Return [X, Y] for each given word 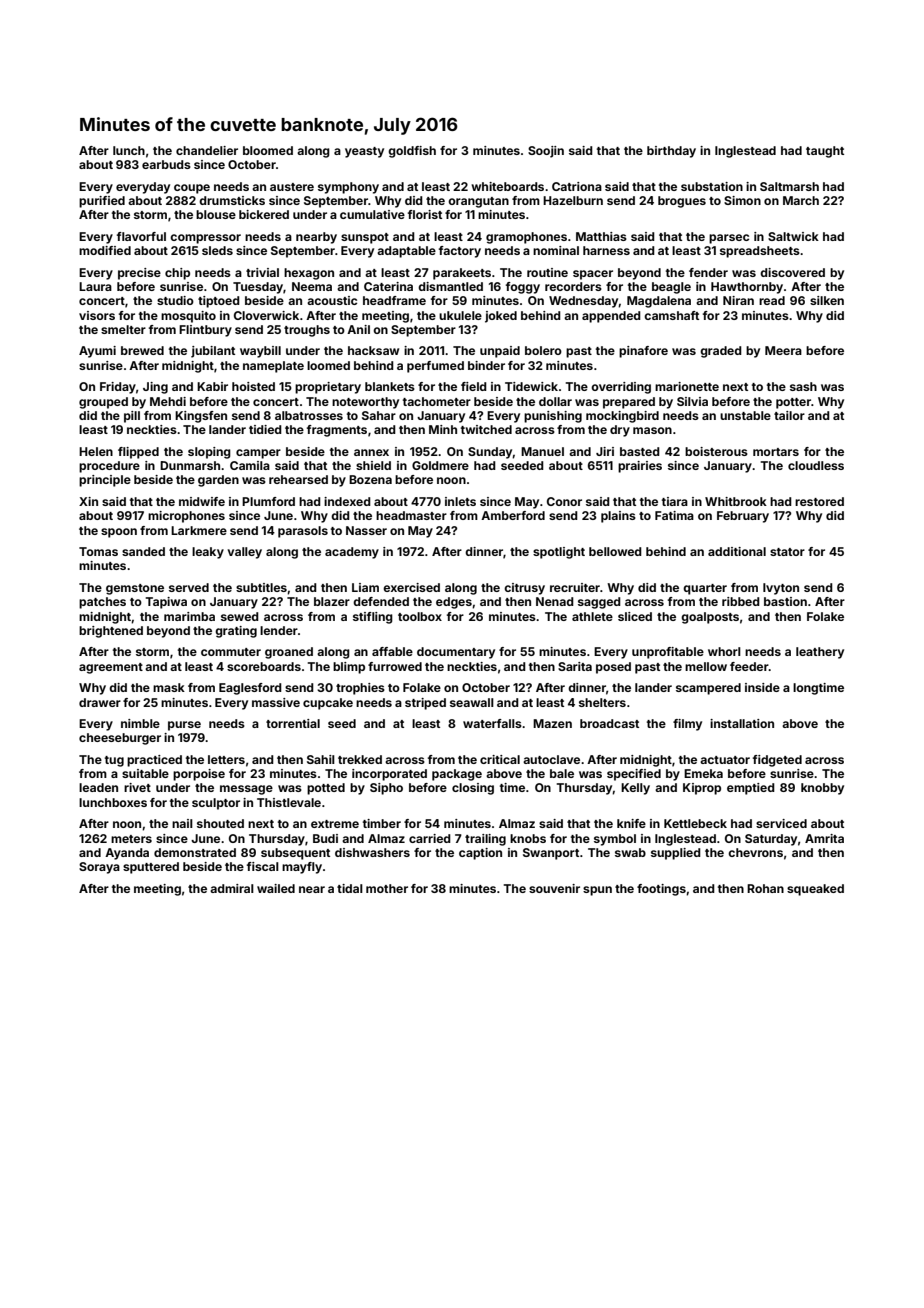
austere [292, 187]
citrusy [524, 589]
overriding [621, 388]
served [189, 587]
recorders [573, 286]
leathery [820, 653]
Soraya [99, 868]
